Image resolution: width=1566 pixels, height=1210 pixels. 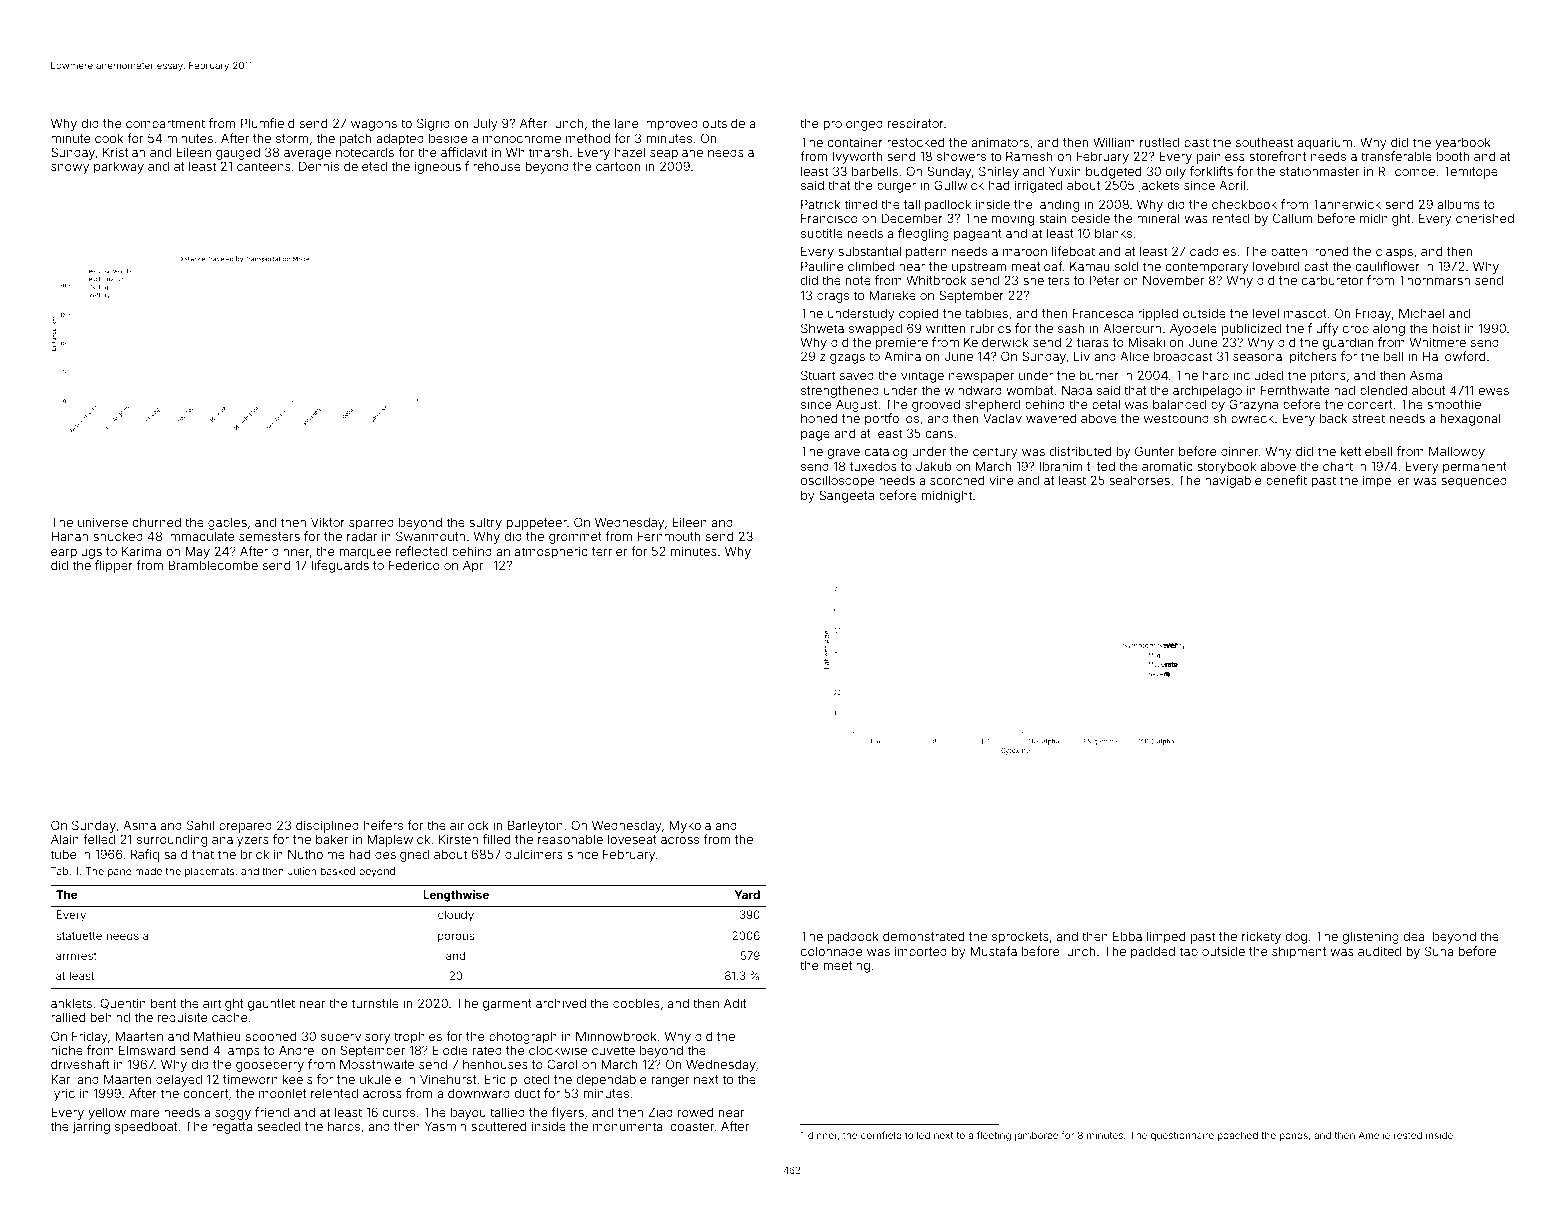 What do you see at coordinates (917, 1135) in the document?
I see `toiled` at bounding box center [917, 1135].
